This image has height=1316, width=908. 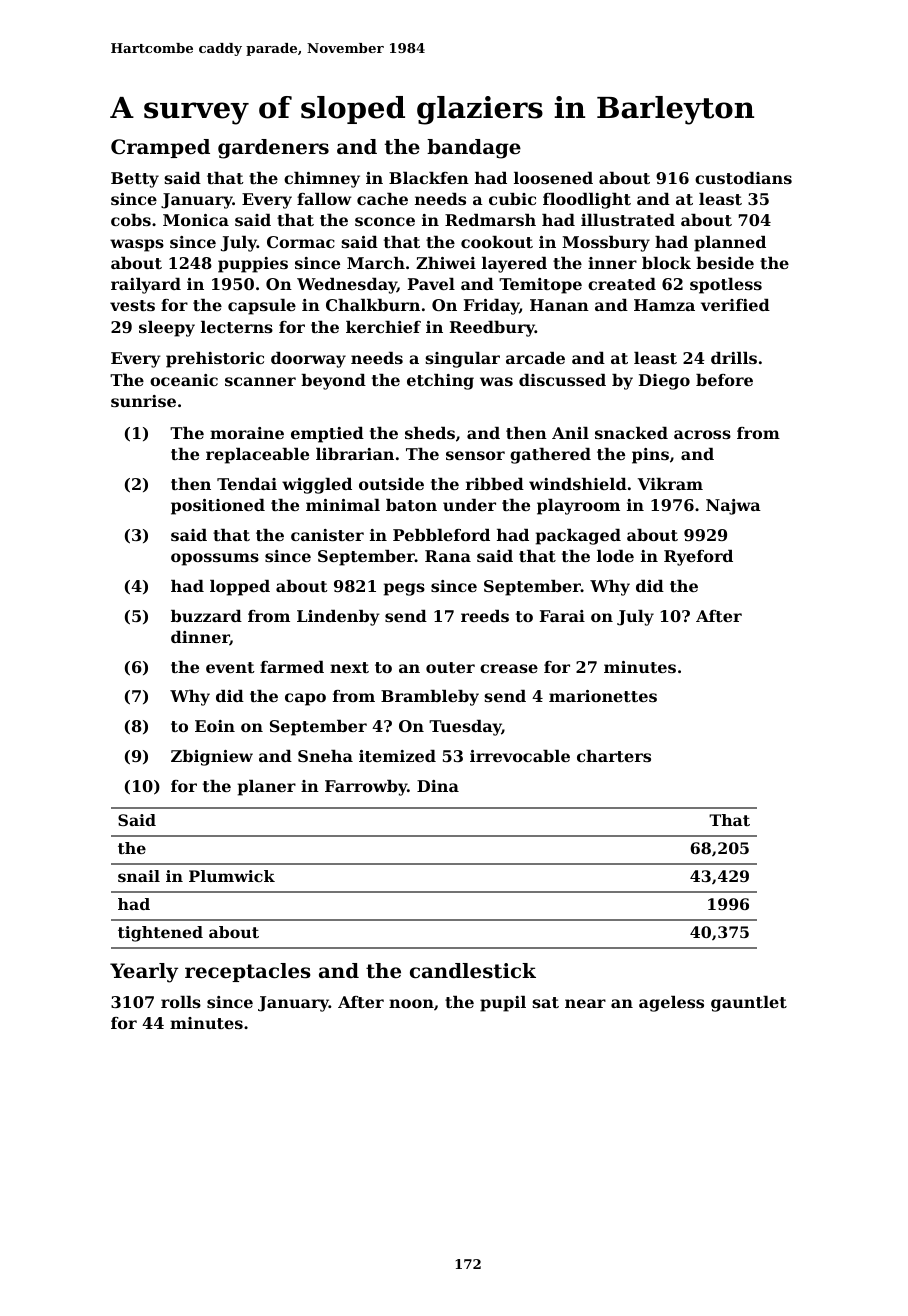 I want to click on positioned, so click(x=218, y=507).
